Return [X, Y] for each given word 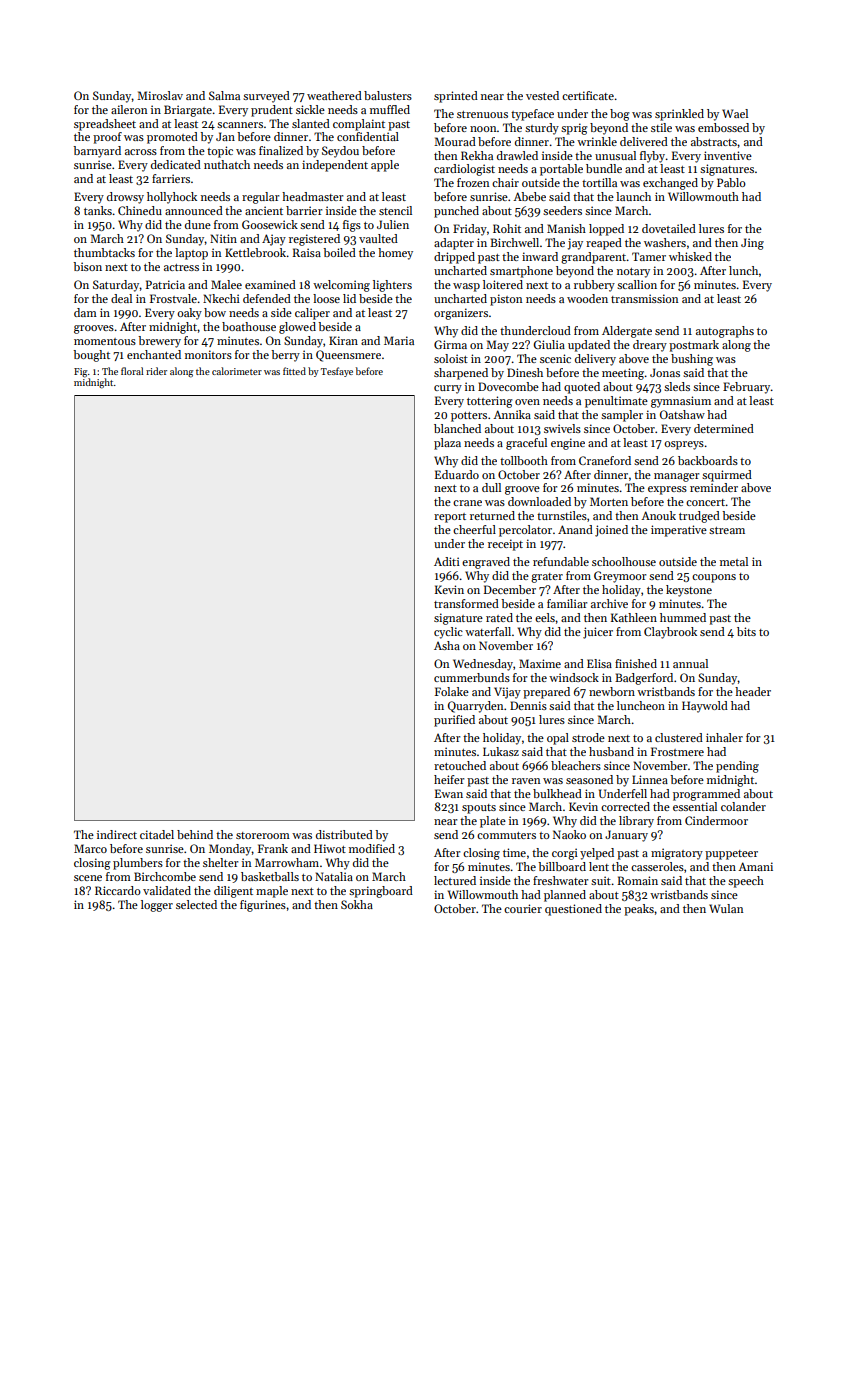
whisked [690, 256]
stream [727, 530]
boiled [339, 252]
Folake [452, 691]
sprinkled [679, 115]
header [753, 691]
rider [156, 371]
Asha [447, 645]
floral [132, 371]
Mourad [455, 141]
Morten [609, 501]
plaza [447, 444]
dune [198, 224]
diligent [233, 892]
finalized [281, 150]
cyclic [448, 633]
